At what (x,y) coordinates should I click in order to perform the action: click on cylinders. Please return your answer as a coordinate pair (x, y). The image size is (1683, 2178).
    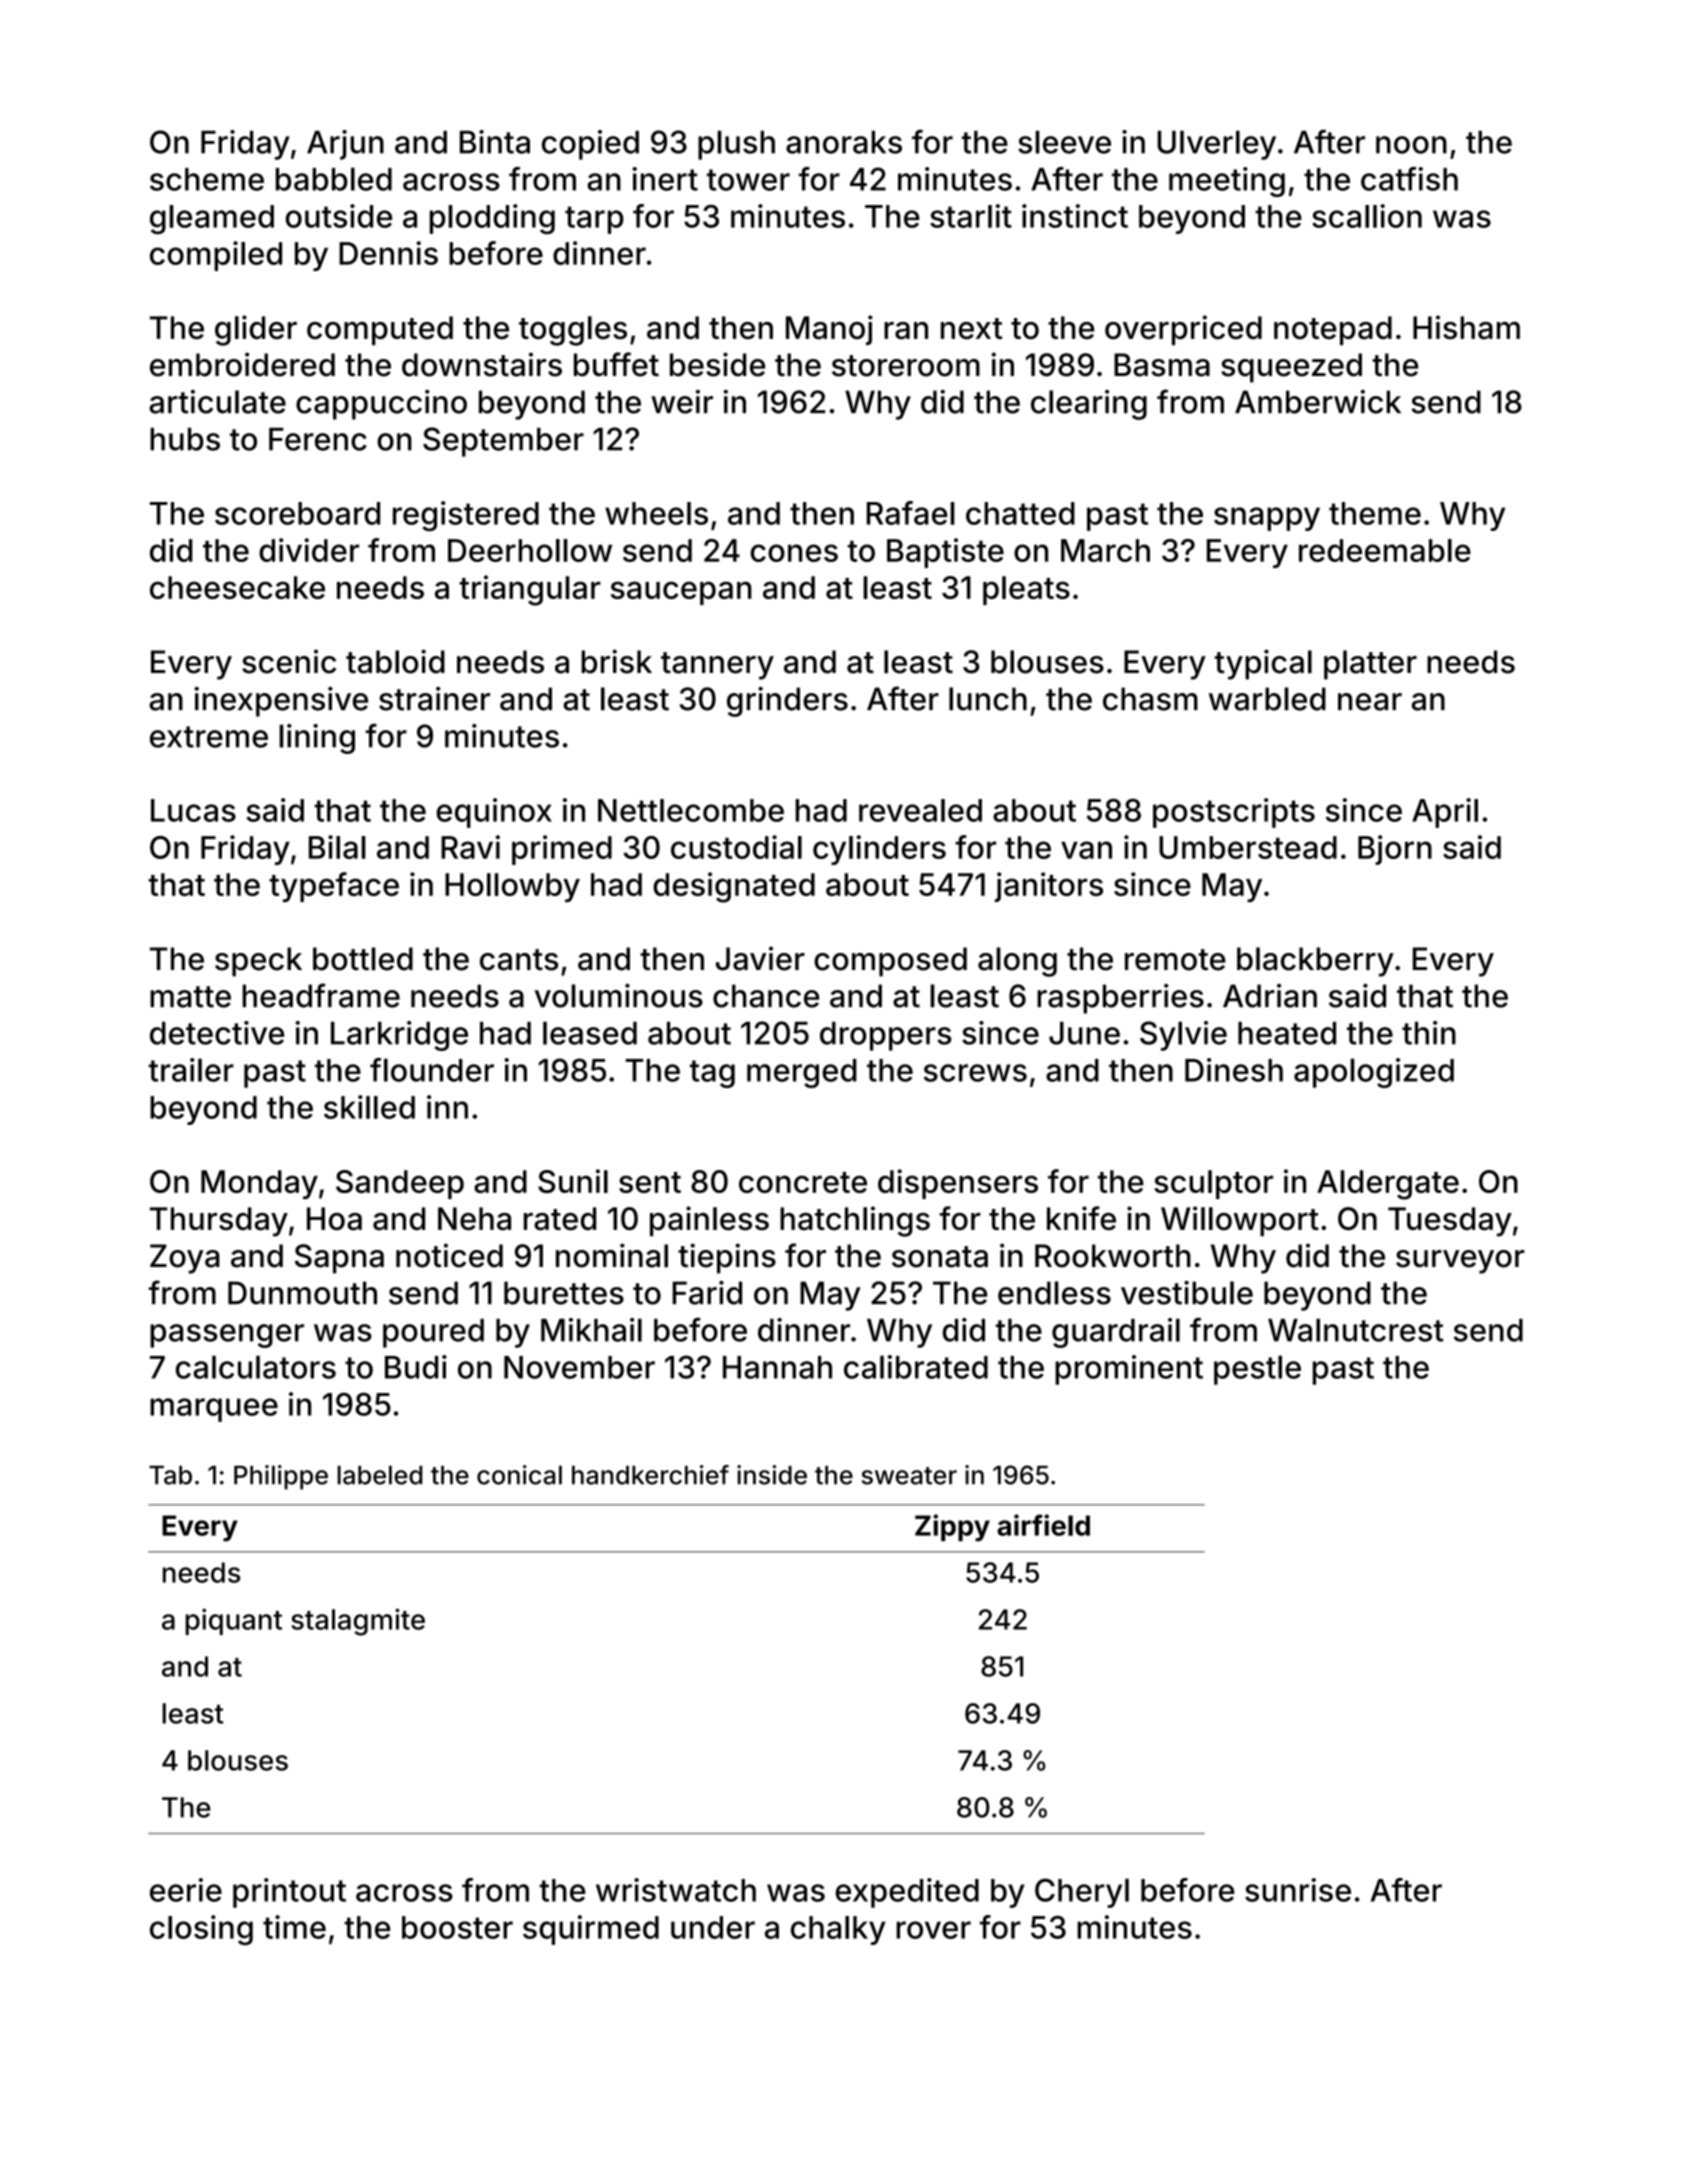
    Looking at the image, I should click on (879, 850).
